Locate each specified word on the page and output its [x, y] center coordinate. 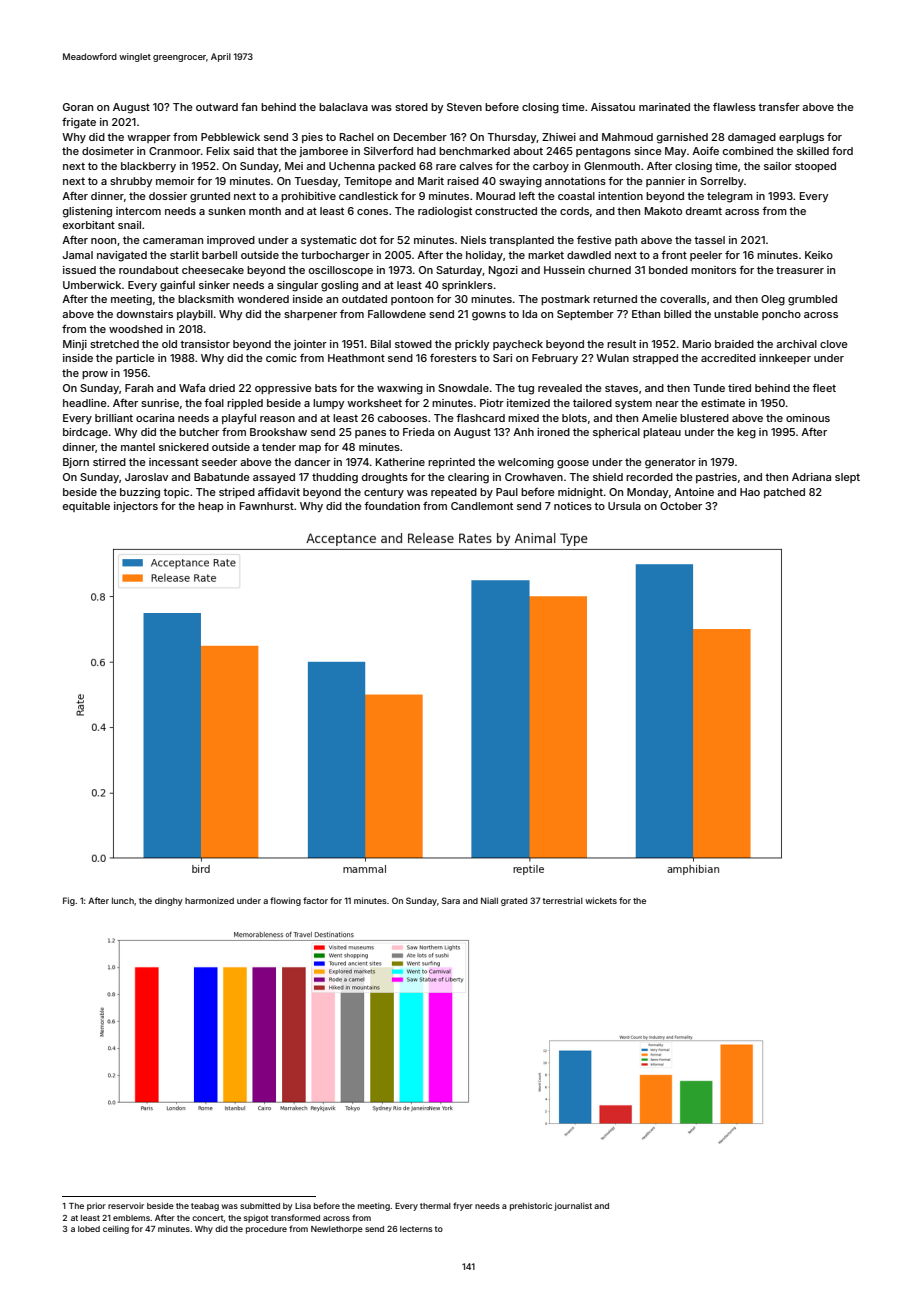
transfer [779, 106]
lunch [123, 900]
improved [231, 241]
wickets [601, 900]
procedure [266, 1230]
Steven [464, 107]
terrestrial [562, 900]
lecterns [416, 1229]
